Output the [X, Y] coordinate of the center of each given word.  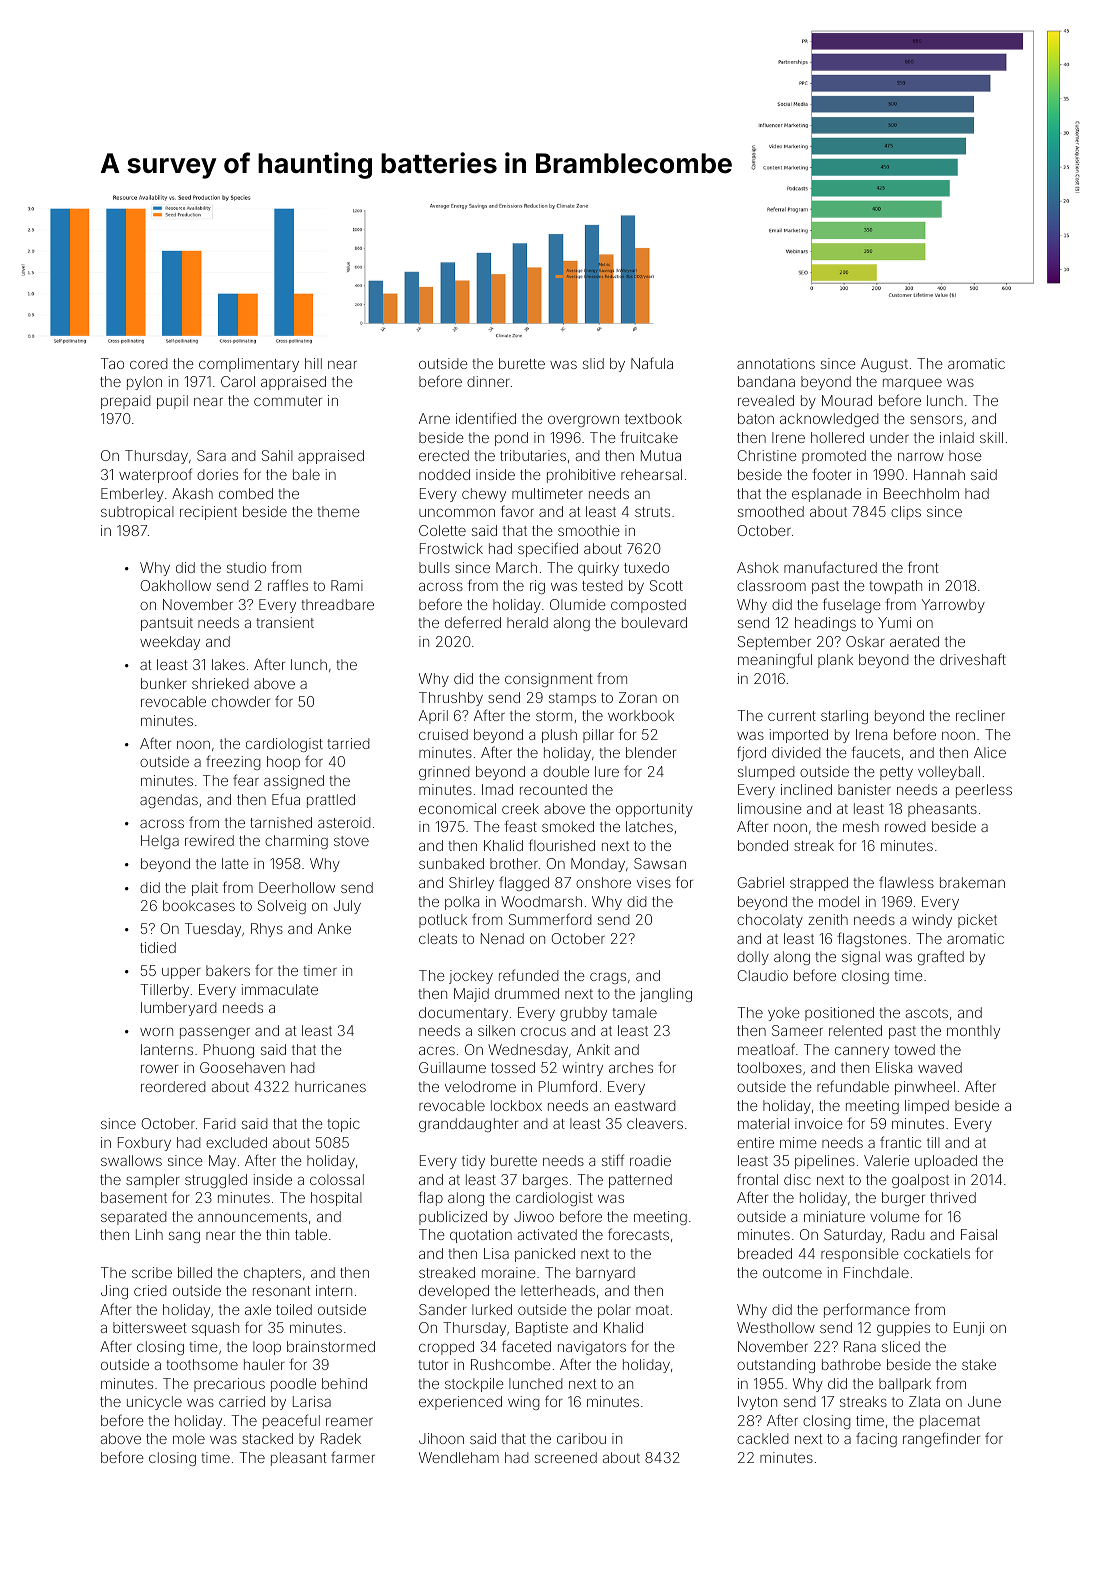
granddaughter [468, 1125]
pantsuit [167, 624]
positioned [839, 1014]
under [889, 437]
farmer [353, 1457]
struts [652, 512]
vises [654, 882]
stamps [572, 699]
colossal [337, 1179]
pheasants [942, 810]
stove [351, 841]
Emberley [132, 495]
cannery [862, 1052]
